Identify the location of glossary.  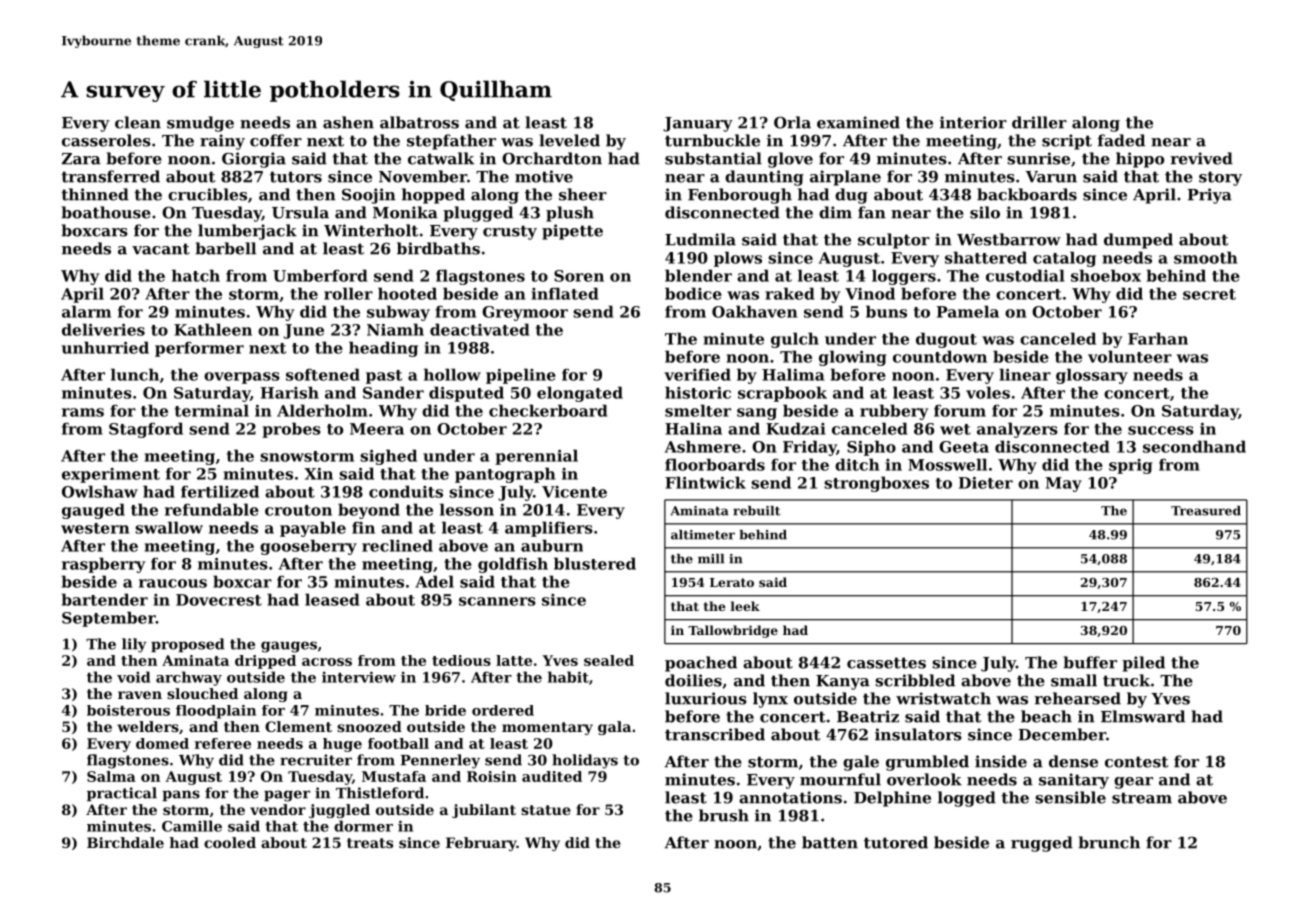
(1092, 376).
